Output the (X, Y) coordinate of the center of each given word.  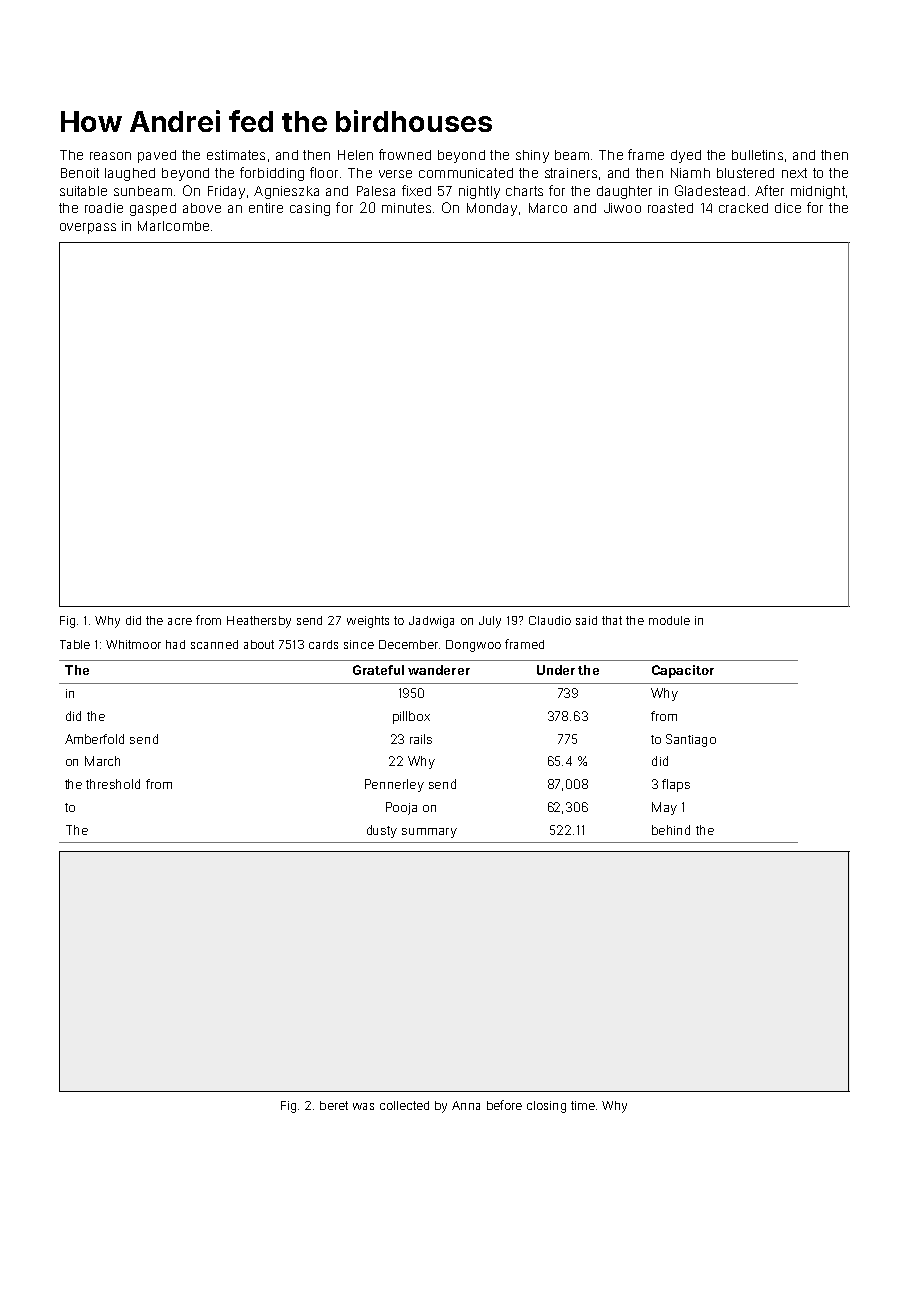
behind (671, 830)
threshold (113, 784)
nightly (479, 192)
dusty (382, 831)
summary (429, 833)
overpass (88, 228)
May (664, 808)
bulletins (757, 155)
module (669, 620)
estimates (236, 155)
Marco (548, 208)
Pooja (401, 808)
